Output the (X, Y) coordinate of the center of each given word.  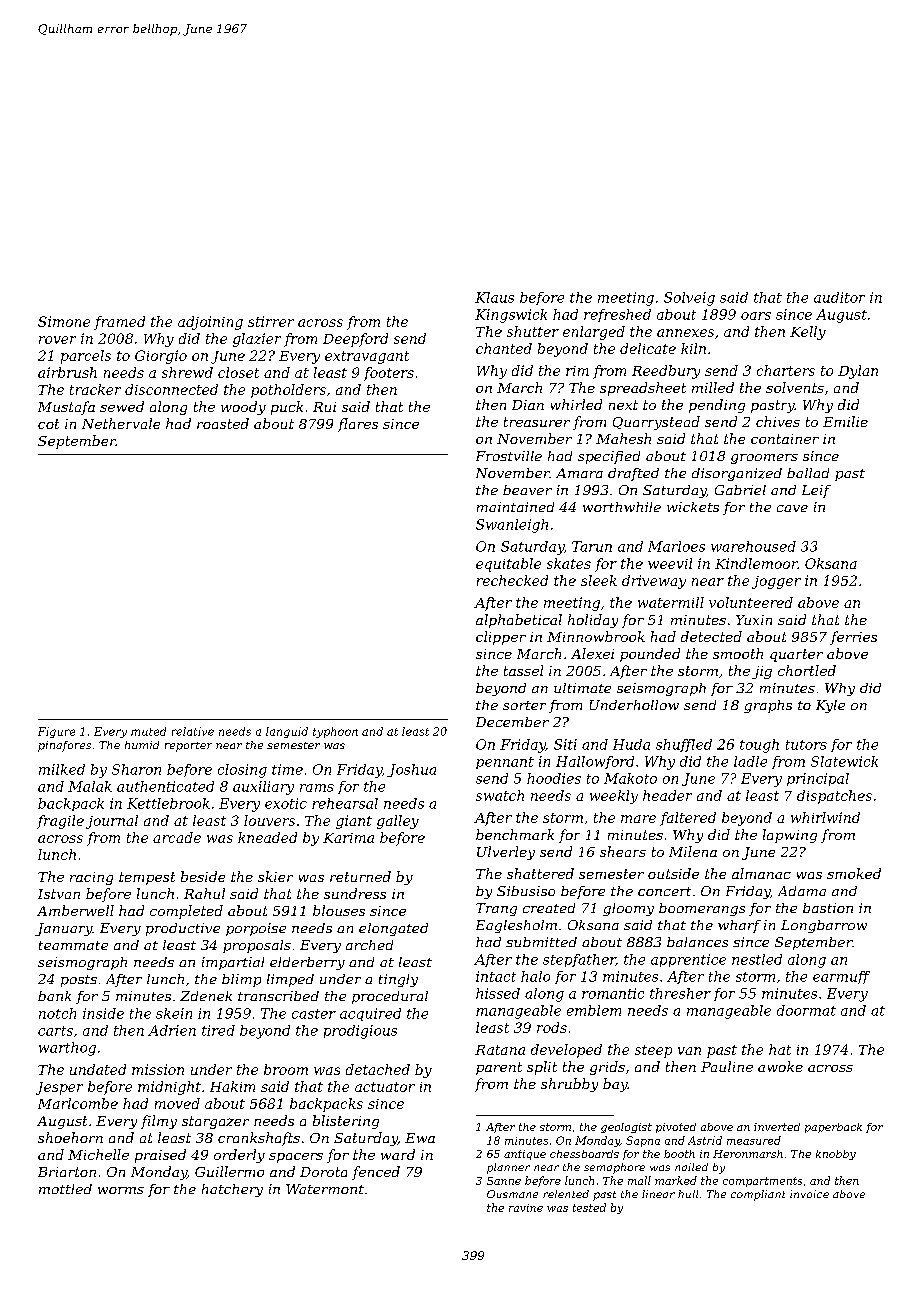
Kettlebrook (168, 803)
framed (119, 323)
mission (158, 1069)
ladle (750, 761)
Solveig (689, 299)
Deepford (355, 340)
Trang (496, 909)
